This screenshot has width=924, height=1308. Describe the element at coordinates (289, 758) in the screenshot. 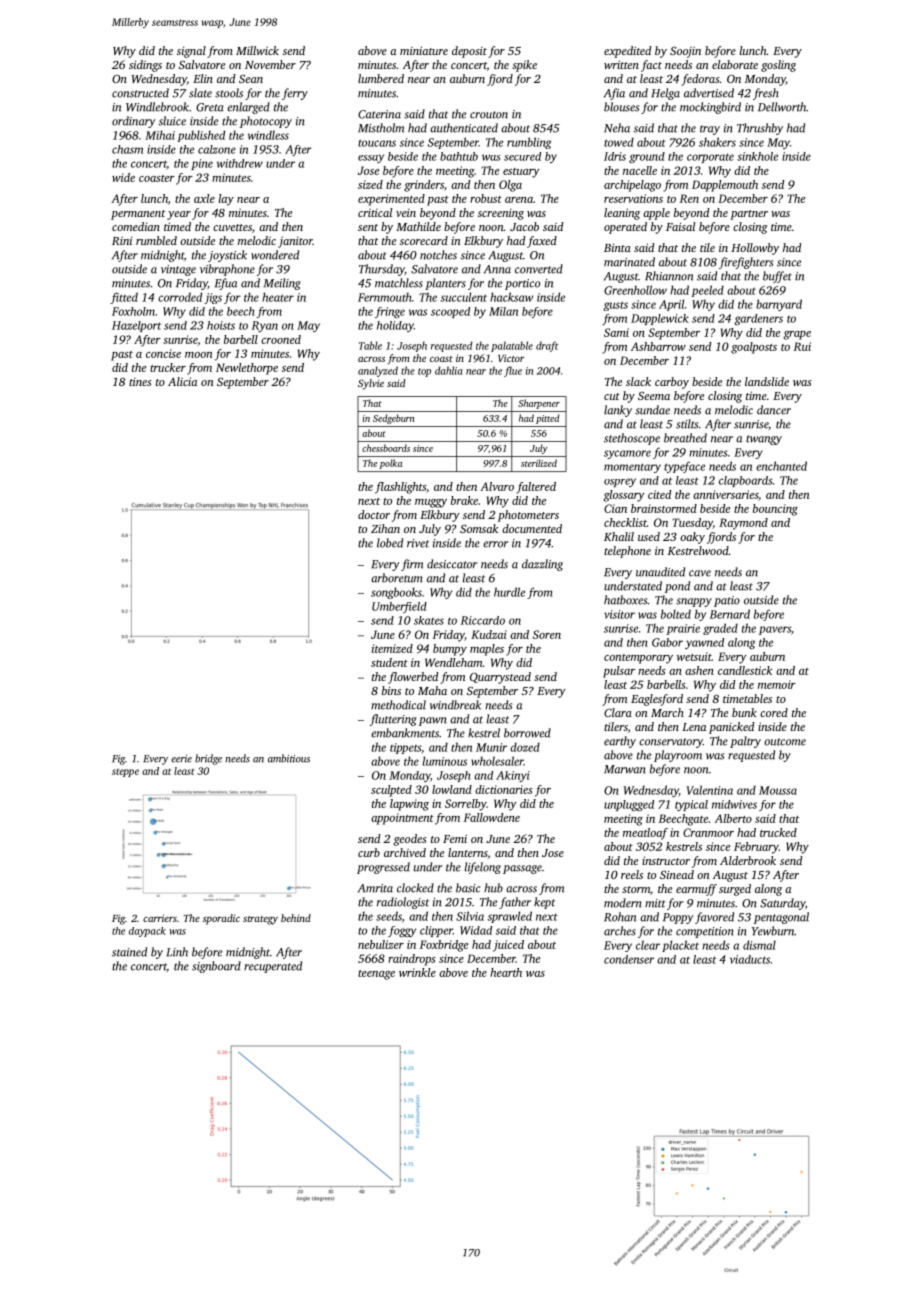

I see `ambitious` at that location.
